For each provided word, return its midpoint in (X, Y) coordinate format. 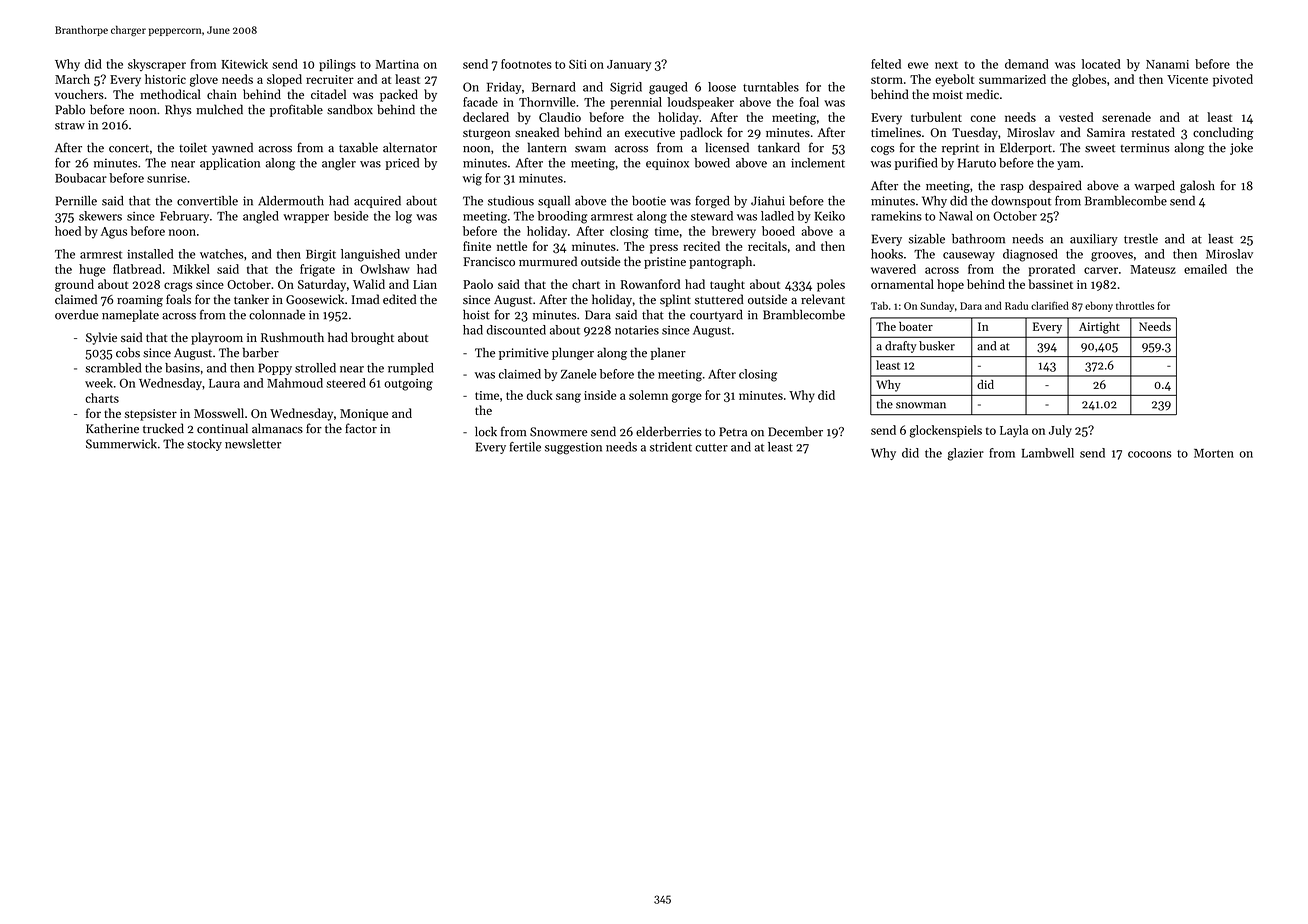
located (1101, 64)
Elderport (1026, 148)
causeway (969, 256)
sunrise (167, 178)
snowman (921, 405)
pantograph (720, 262)
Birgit (321, 256)
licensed (727, 147)
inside (600, 395)
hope (950, 285)
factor (361, 428)
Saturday (322, 285)
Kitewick (244, 64)
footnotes (526, 64)
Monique (364, 415)
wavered (893, 269)
